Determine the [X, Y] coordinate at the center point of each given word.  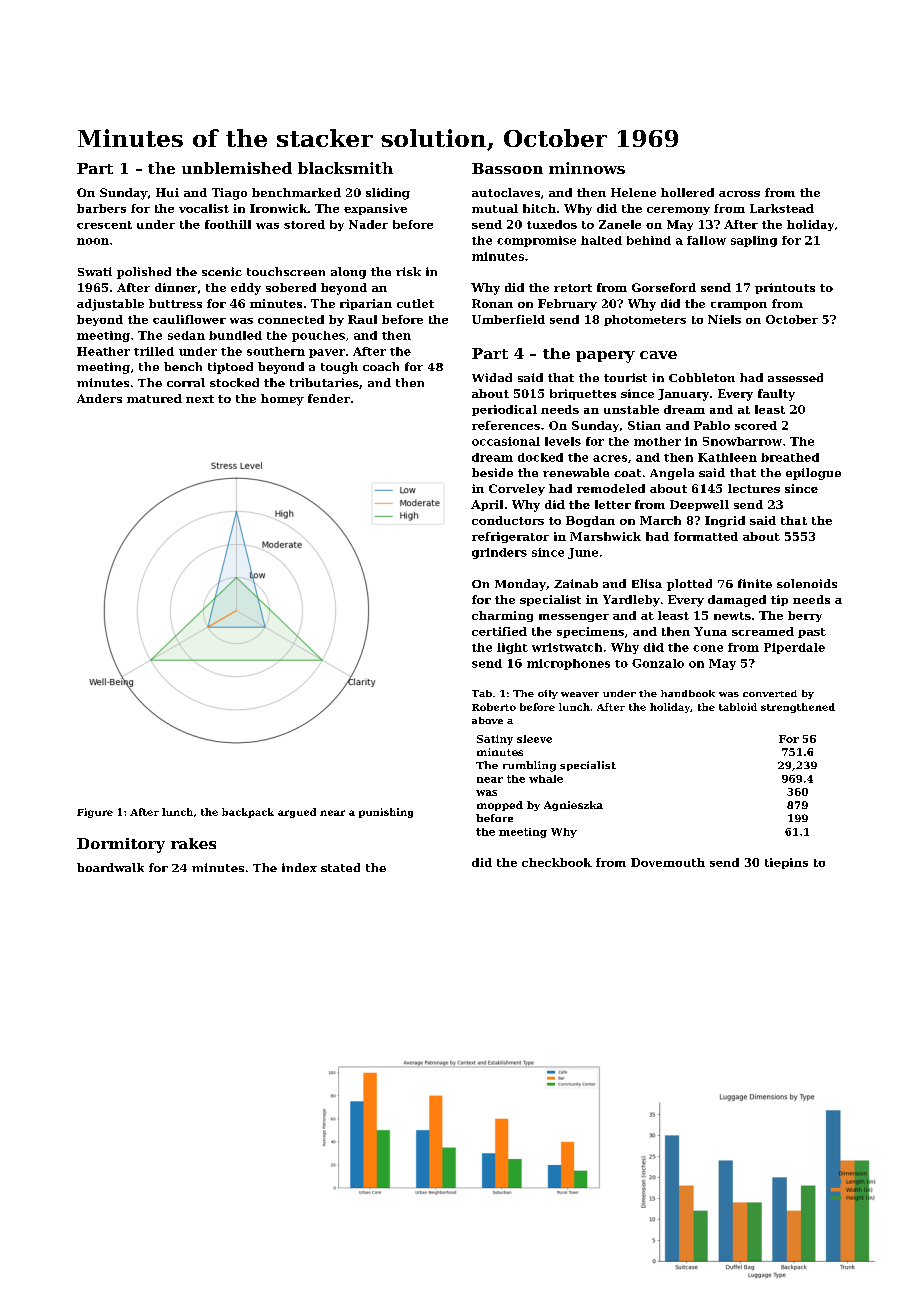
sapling [754, 241]
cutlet [415, 303]
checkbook [557, 862]
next [200, 399]
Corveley [517, 490]
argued [297, 813]
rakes [193, 843]
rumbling [529, 766]
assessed [795, 377]
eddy [246, 289]
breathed [790, 457]
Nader [368, 224]
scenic [222, 271]
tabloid [738, 707]
